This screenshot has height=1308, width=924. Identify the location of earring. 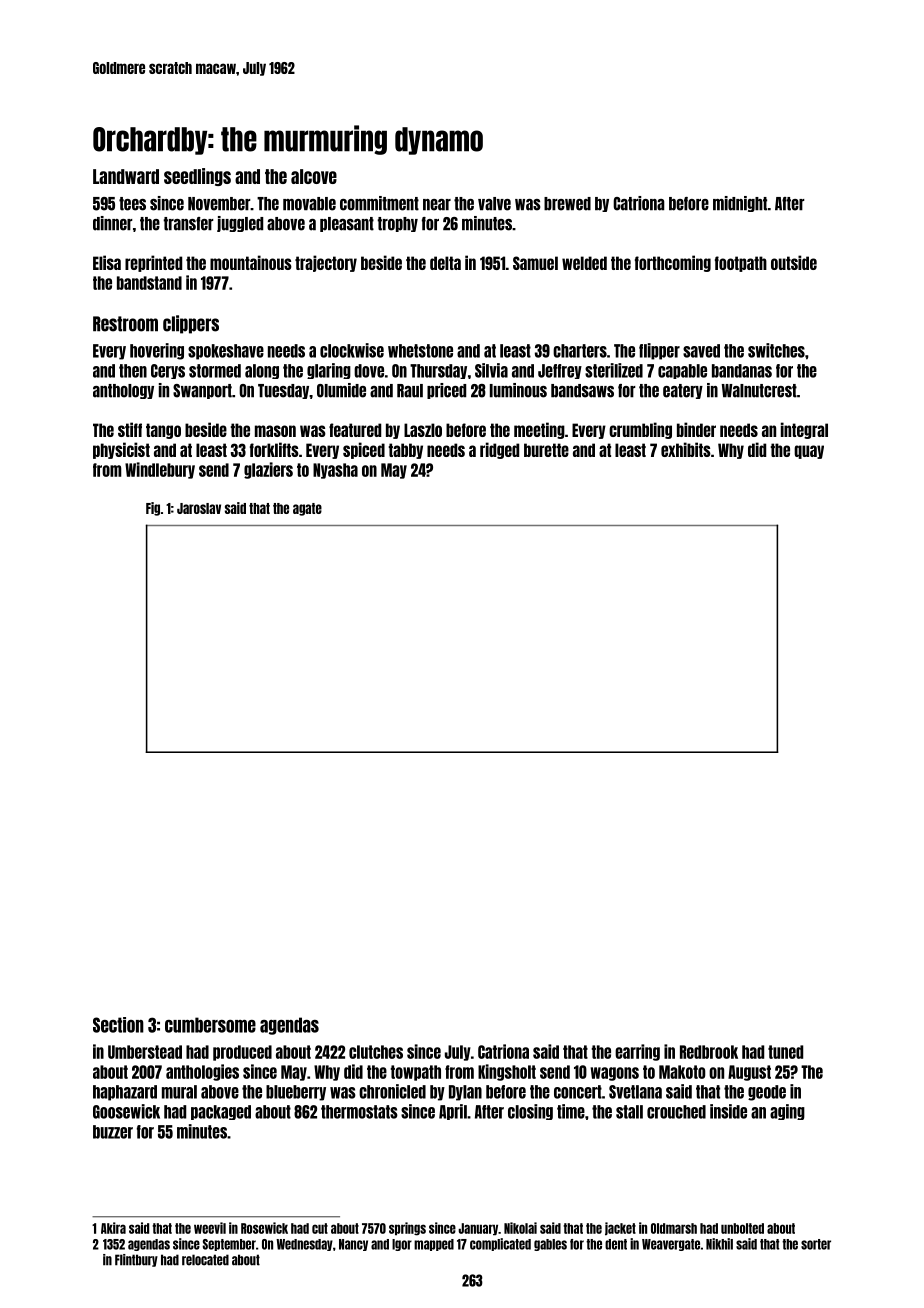
(637, 1052).
